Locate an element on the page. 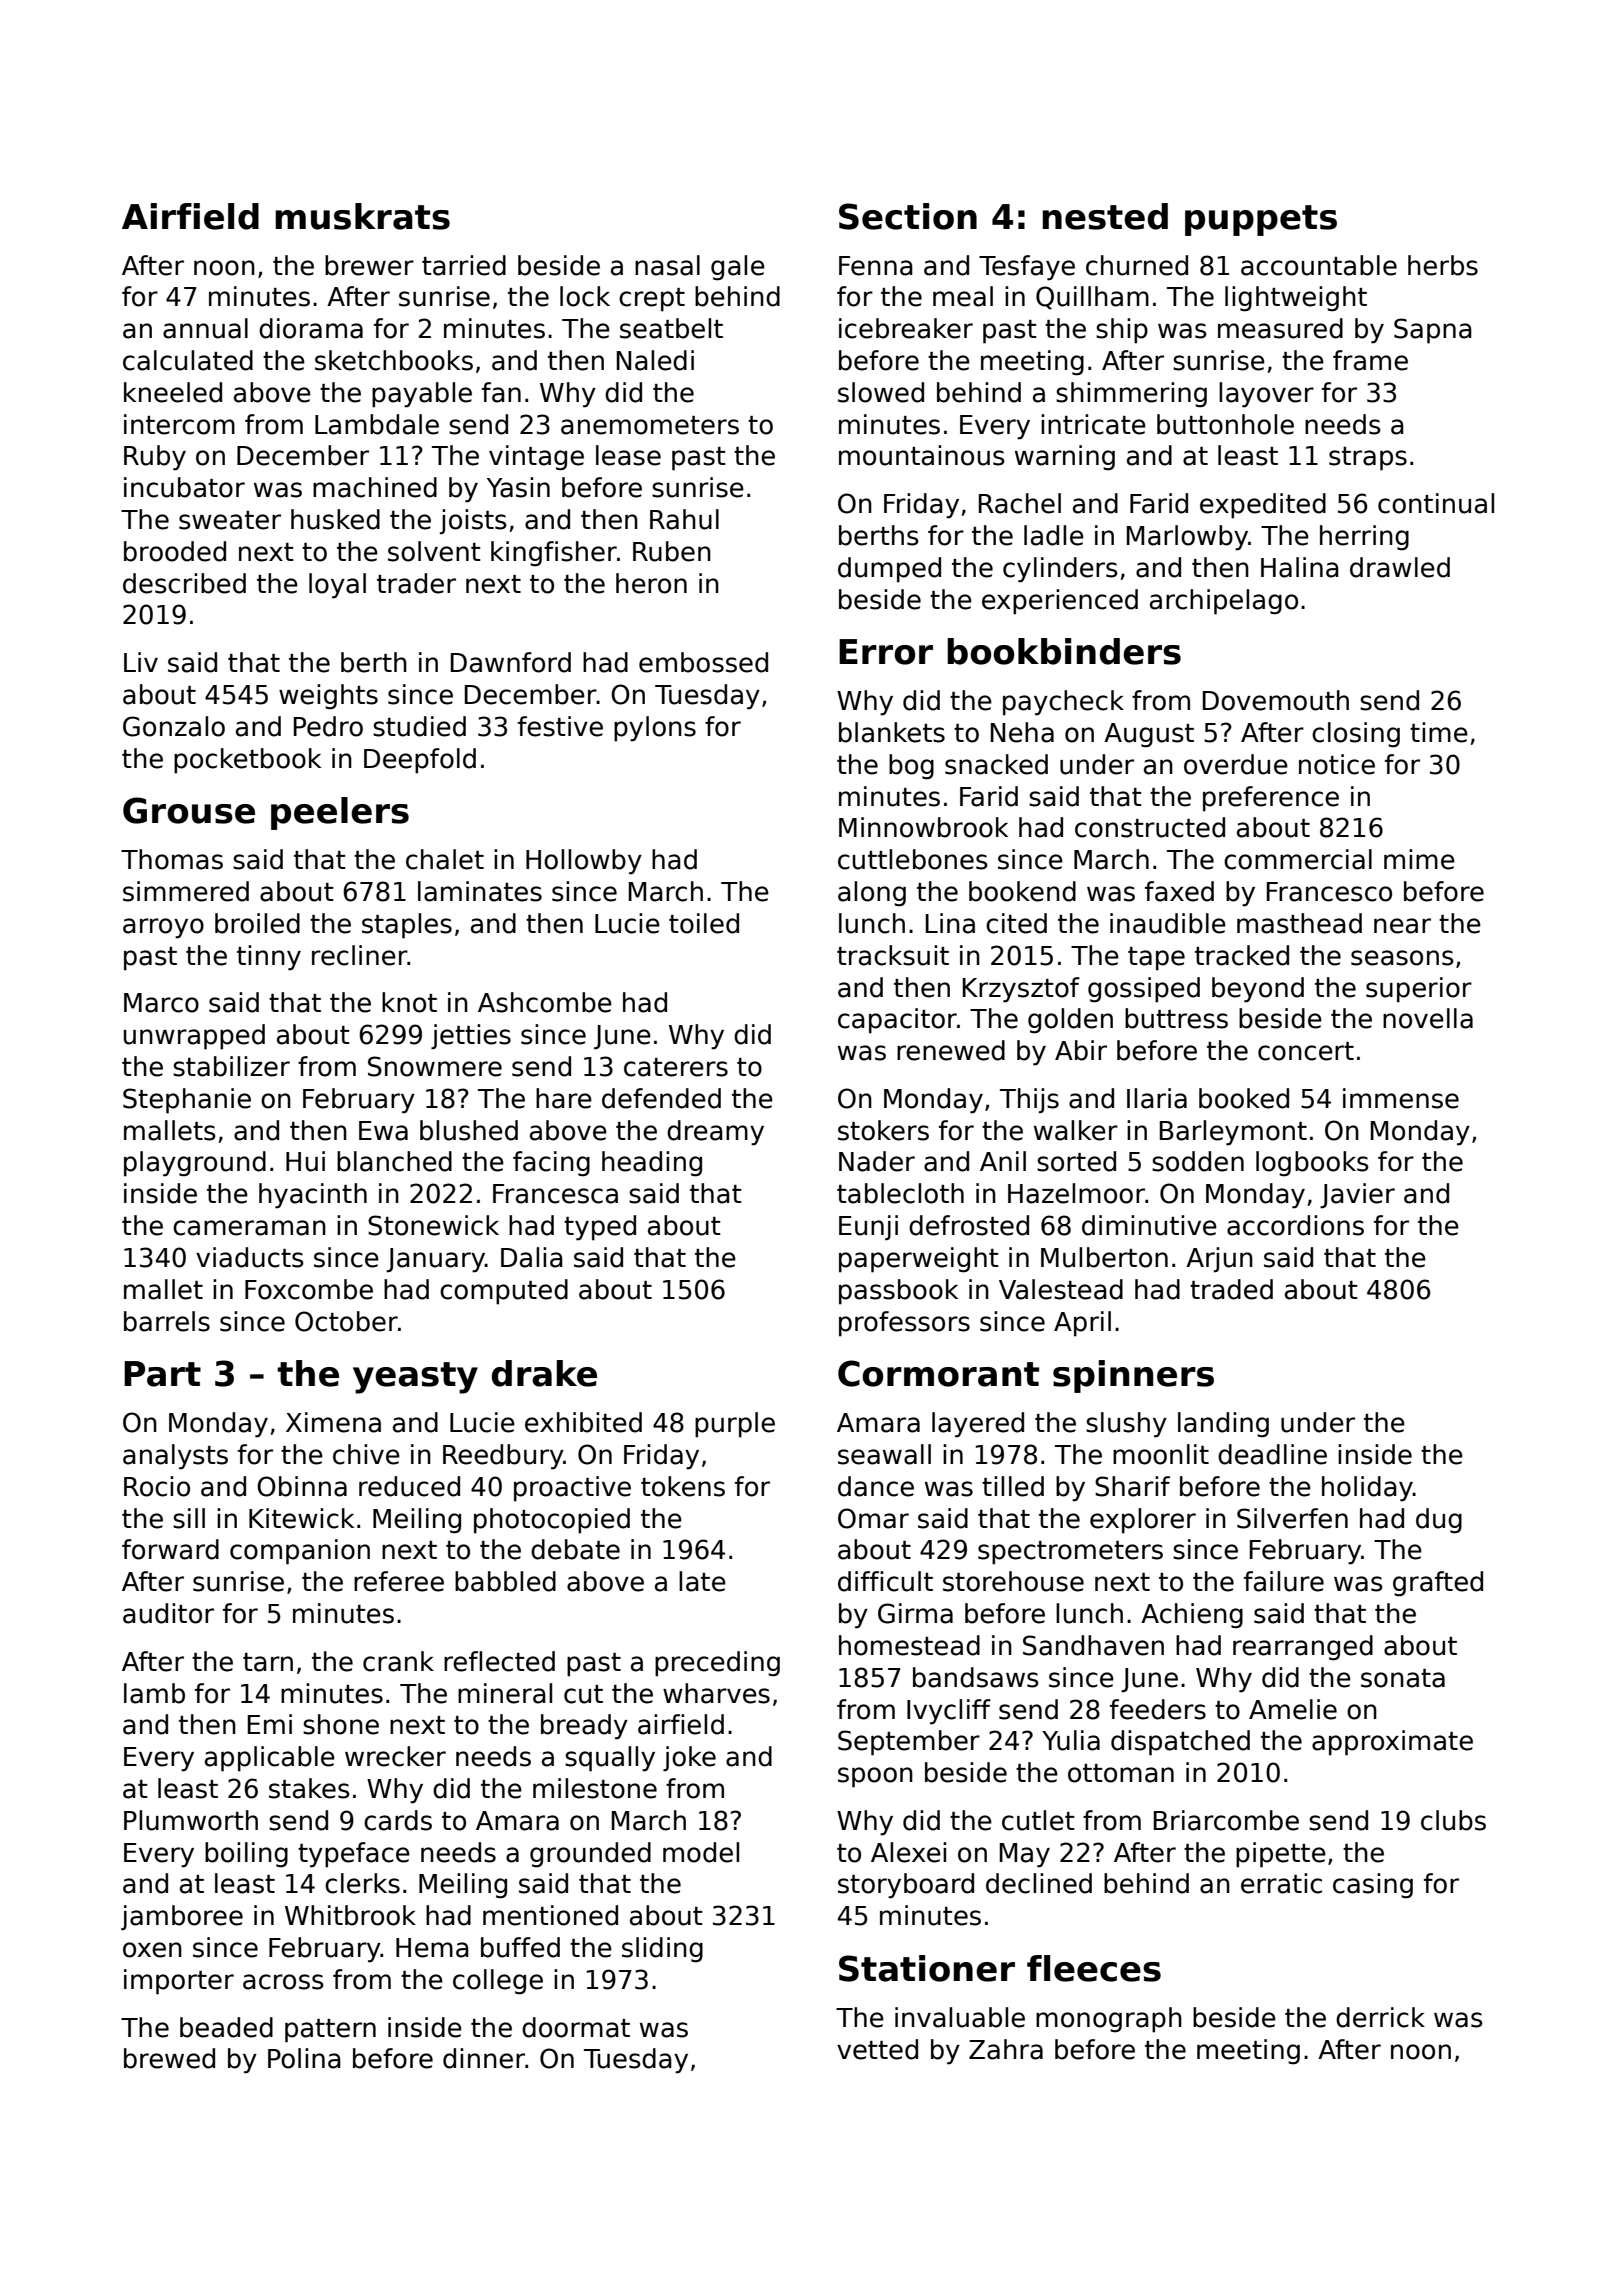 This document has height=2292, width=1620. clubs is located at coordinates (1453, 1820).
